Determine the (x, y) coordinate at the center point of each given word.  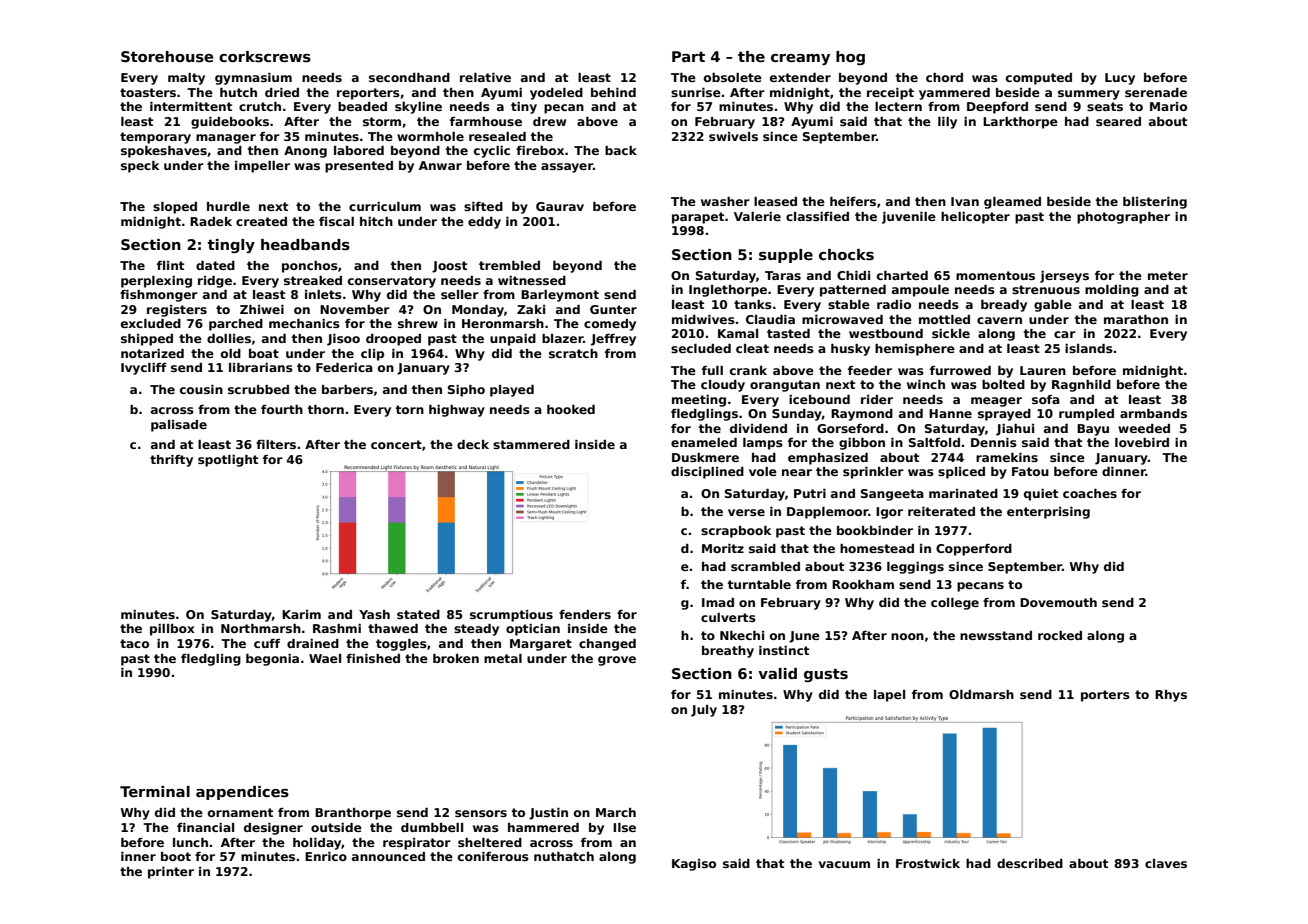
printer (171, 873)
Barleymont (560, 296)
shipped (147, 340)
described (1030, 863)
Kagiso (694, 865)
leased (775, 201)
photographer (1123, 218)
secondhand (409, 77)
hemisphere (915, 350)
